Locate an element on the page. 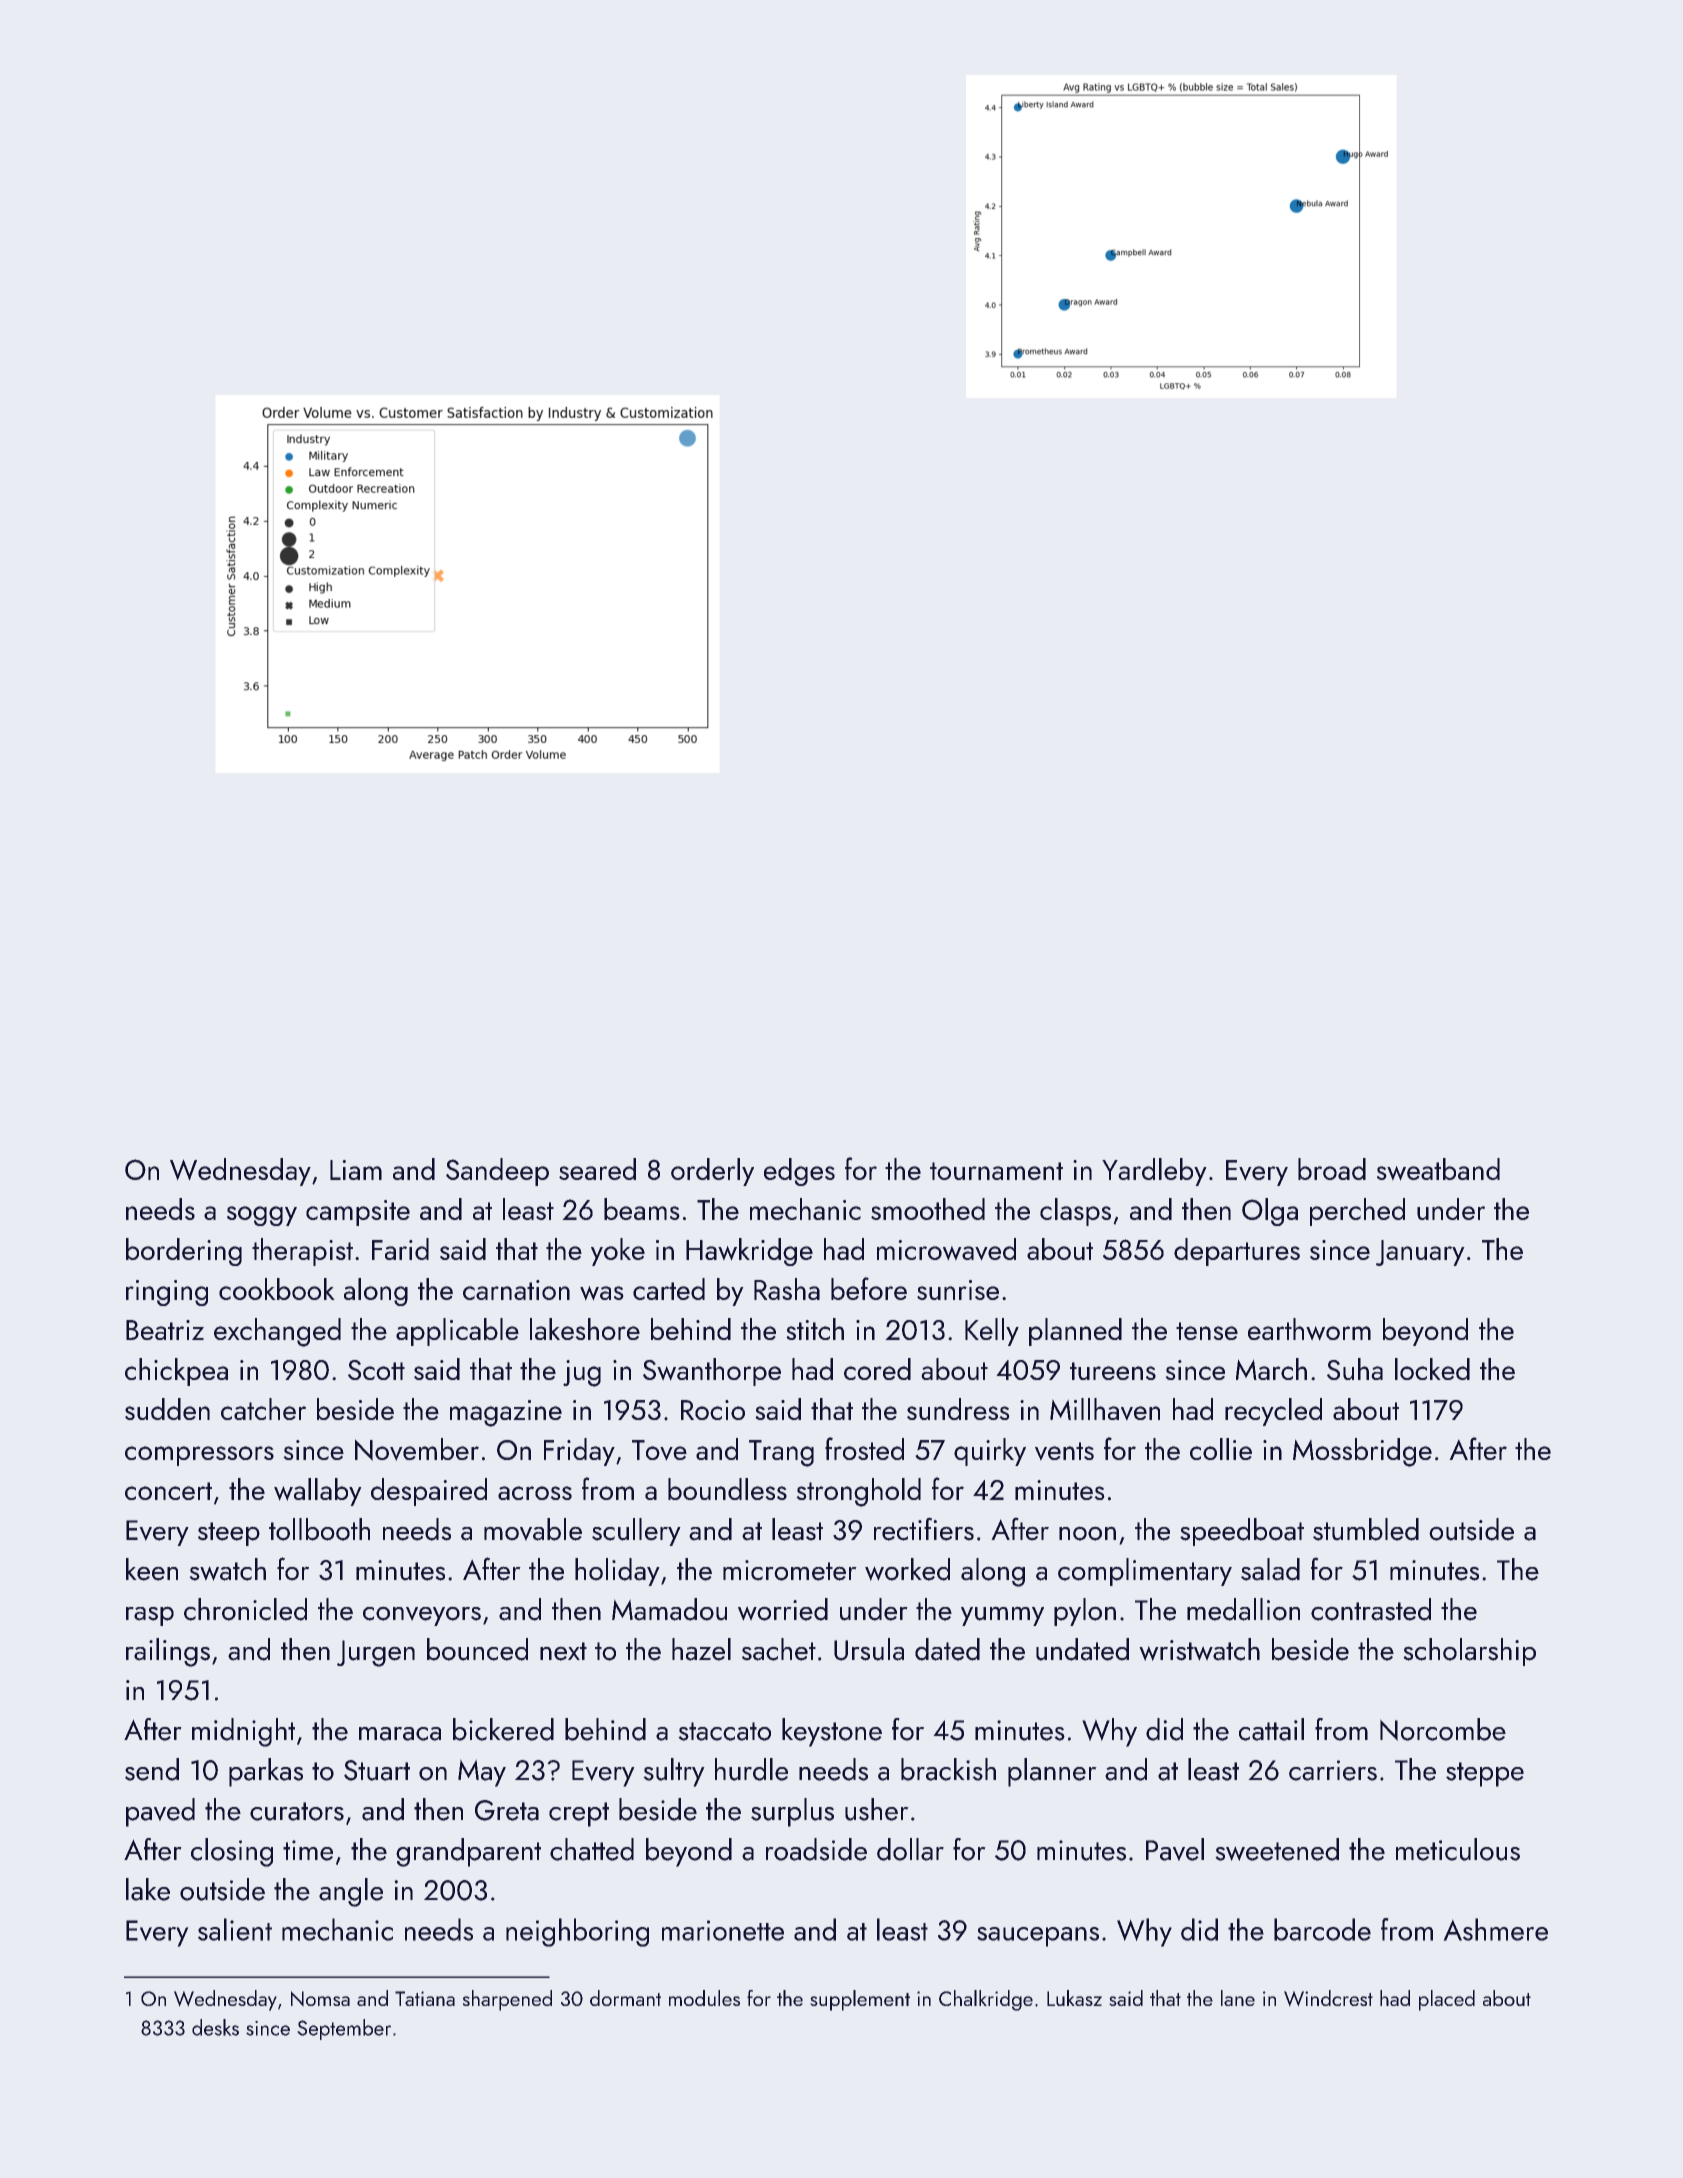  sweatband is located at coordinates (1438, 1169).
